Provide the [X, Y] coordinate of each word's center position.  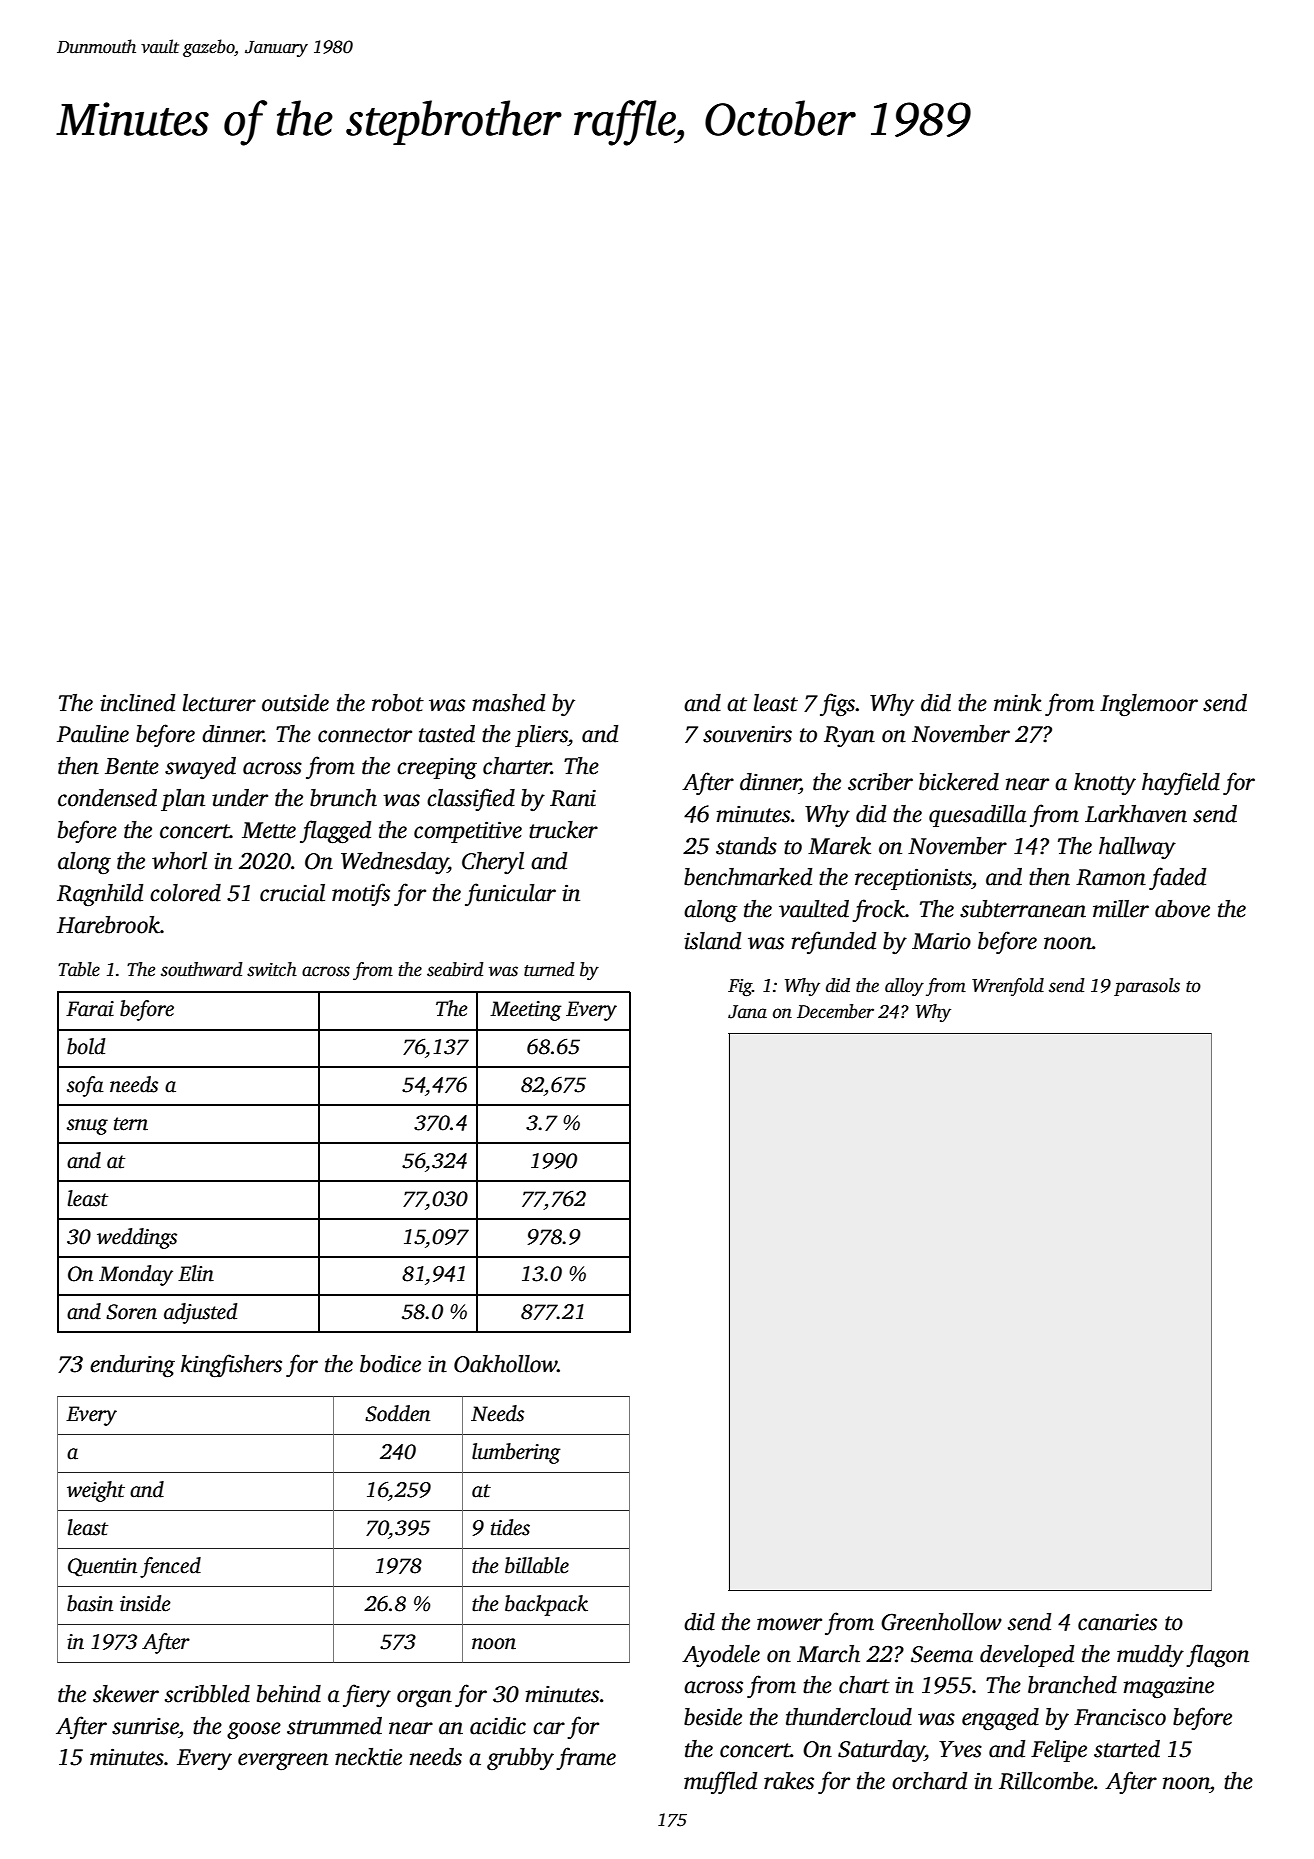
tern [131, 1124]
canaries [1117, 1622]
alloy [904, 987]
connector [365, 735]
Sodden [397, 1413]
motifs [361, 894]
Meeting [526, 1011]
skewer [126, 1694]
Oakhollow [505, 1364]
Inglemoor [1149, 705]
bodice [390, 1364]
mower [789, 1624]
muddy [1150, 1656]
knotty [1105, 784]
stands [746, 846]
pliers [541, 736]
